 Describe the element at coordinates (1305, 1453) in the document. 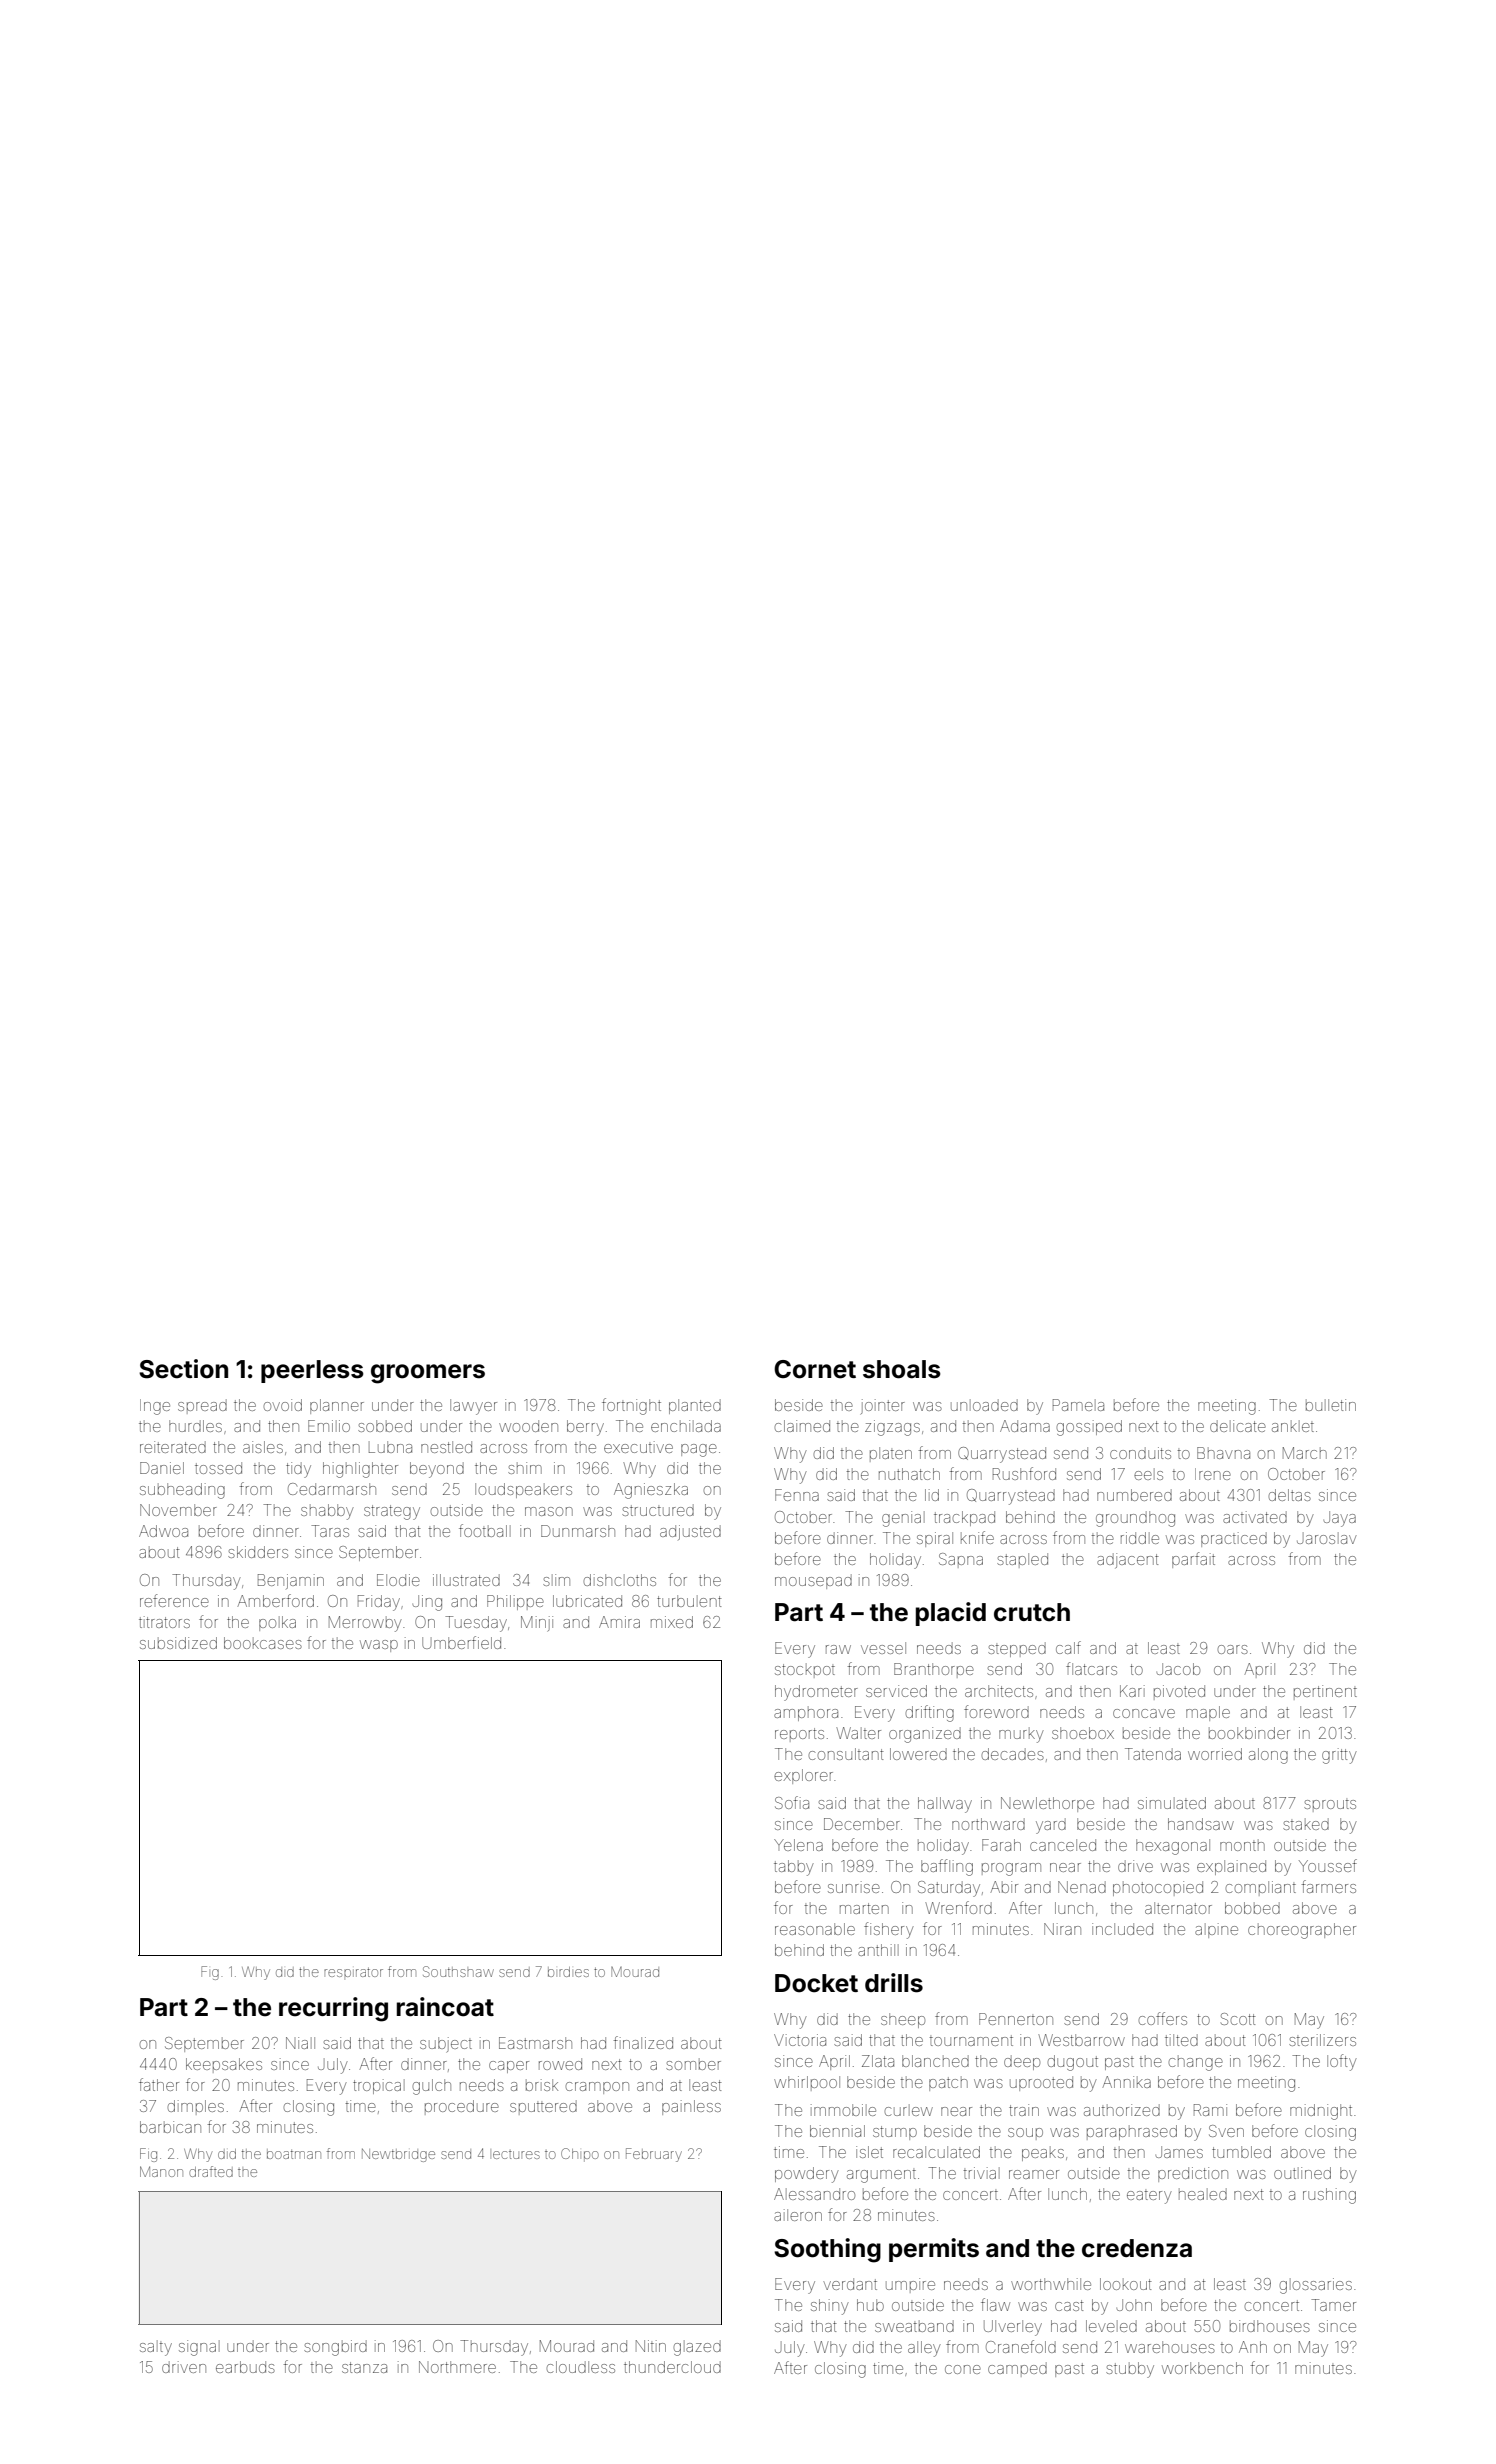

I see `March` at that location.
